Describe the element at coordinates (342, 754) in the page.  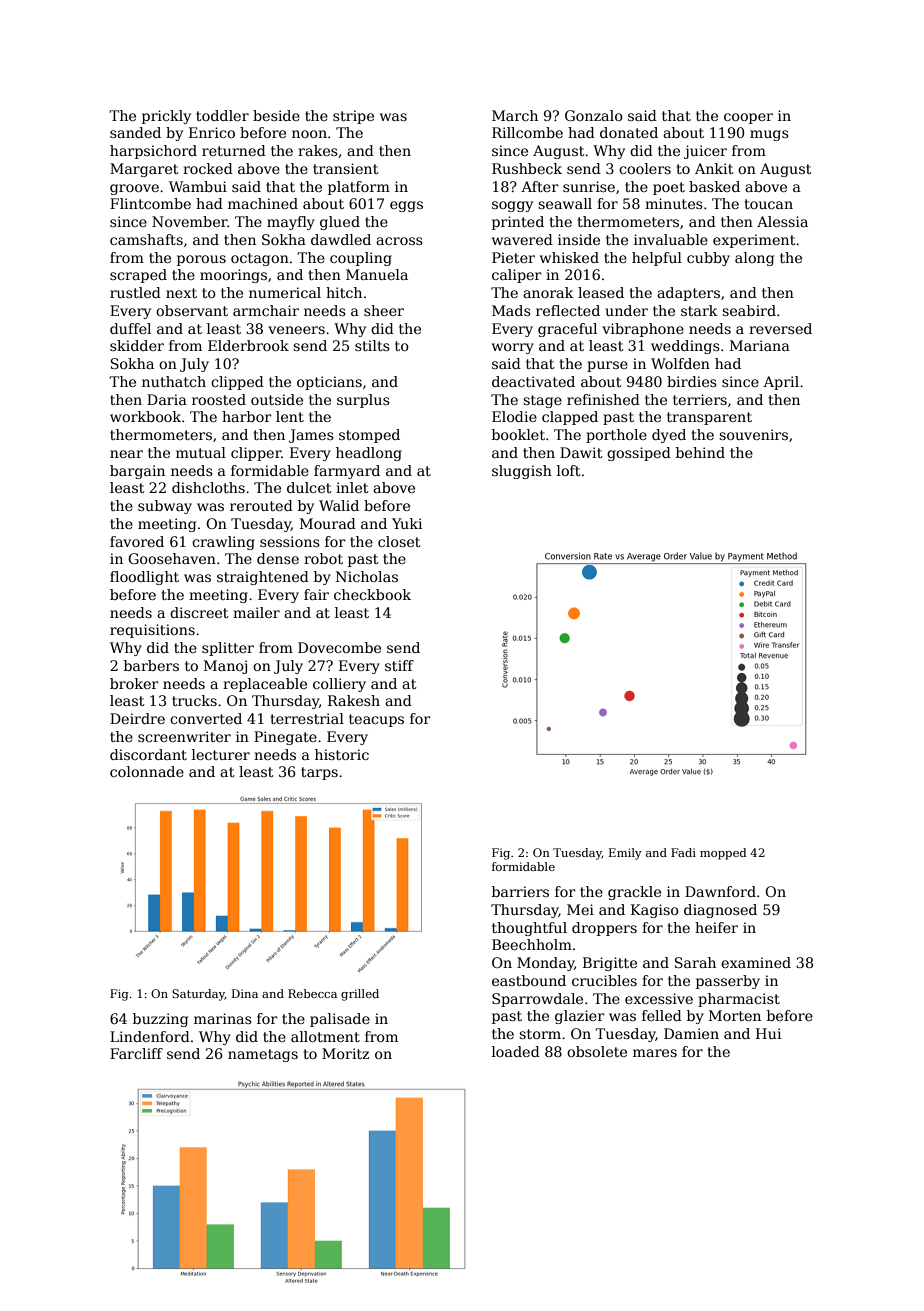
I see `historic` at that location.
